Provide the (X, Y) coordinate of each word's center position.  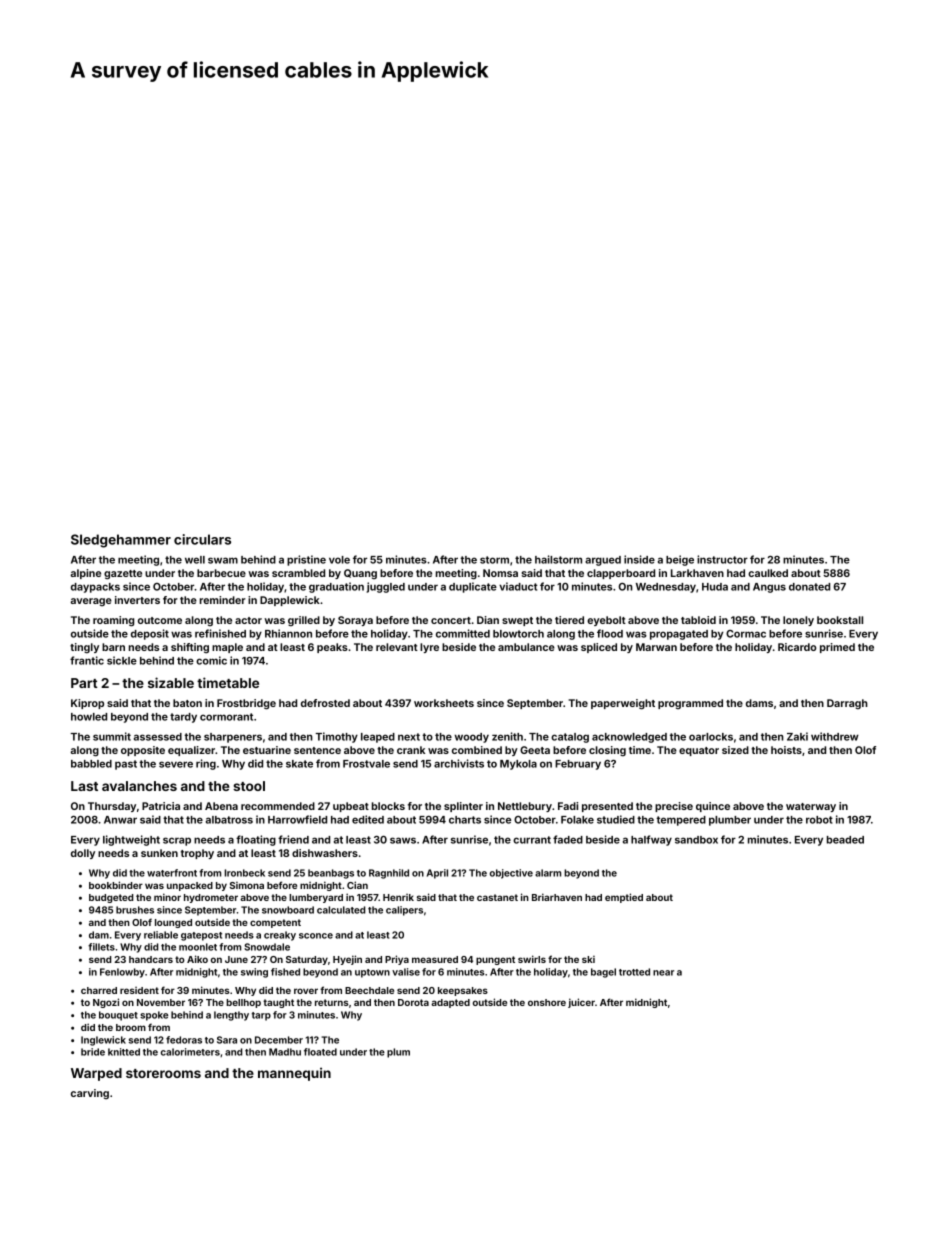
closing (607, 751)
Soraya (355, 621)
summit (112, 736)
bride (93, 1052)
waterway (811, 807)
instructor (722, 559)
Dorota (413, 1002)
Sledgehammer (121, 541)
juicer (581, 1003)
